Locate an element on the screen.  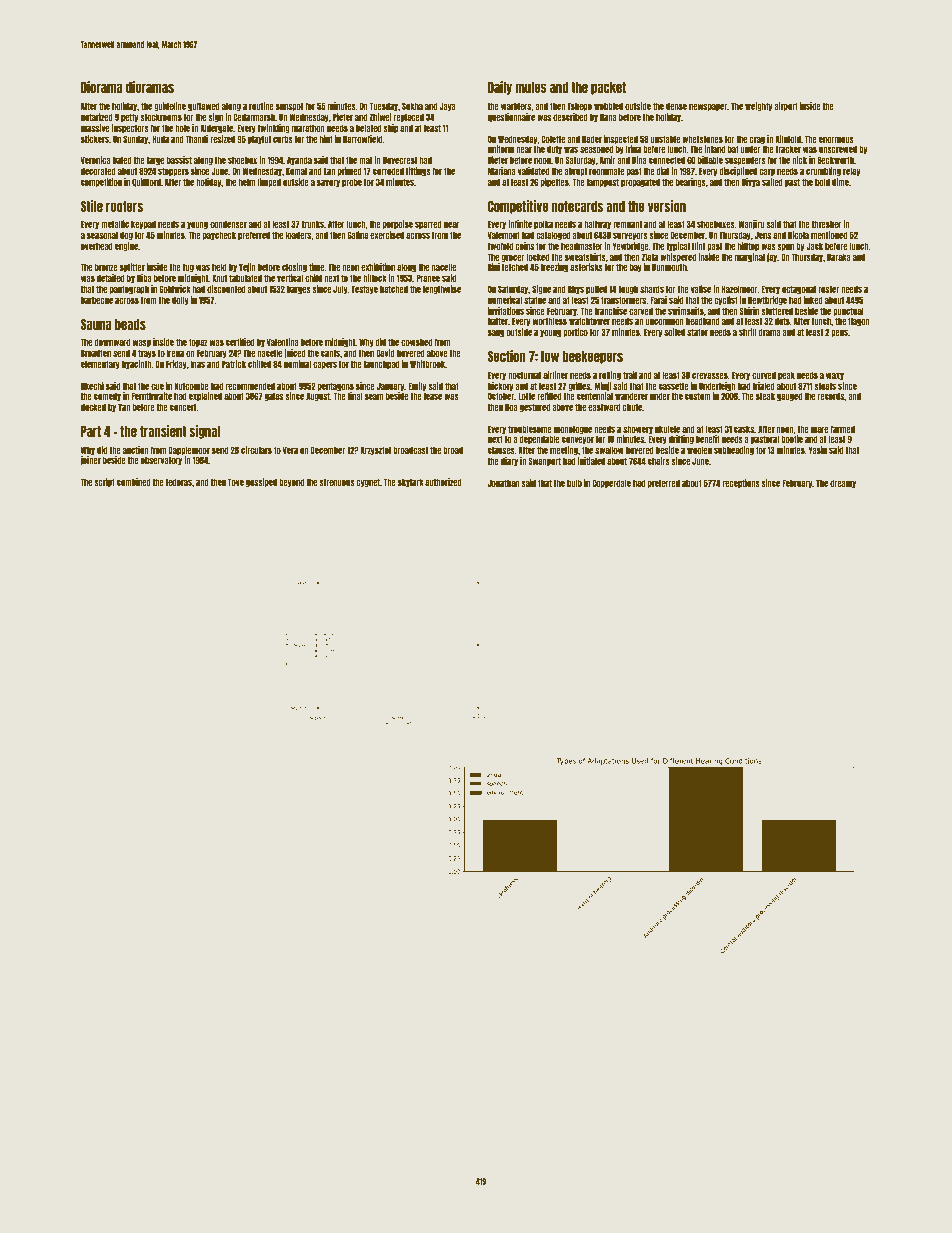
dolly is located at coordinates (180, 300).
